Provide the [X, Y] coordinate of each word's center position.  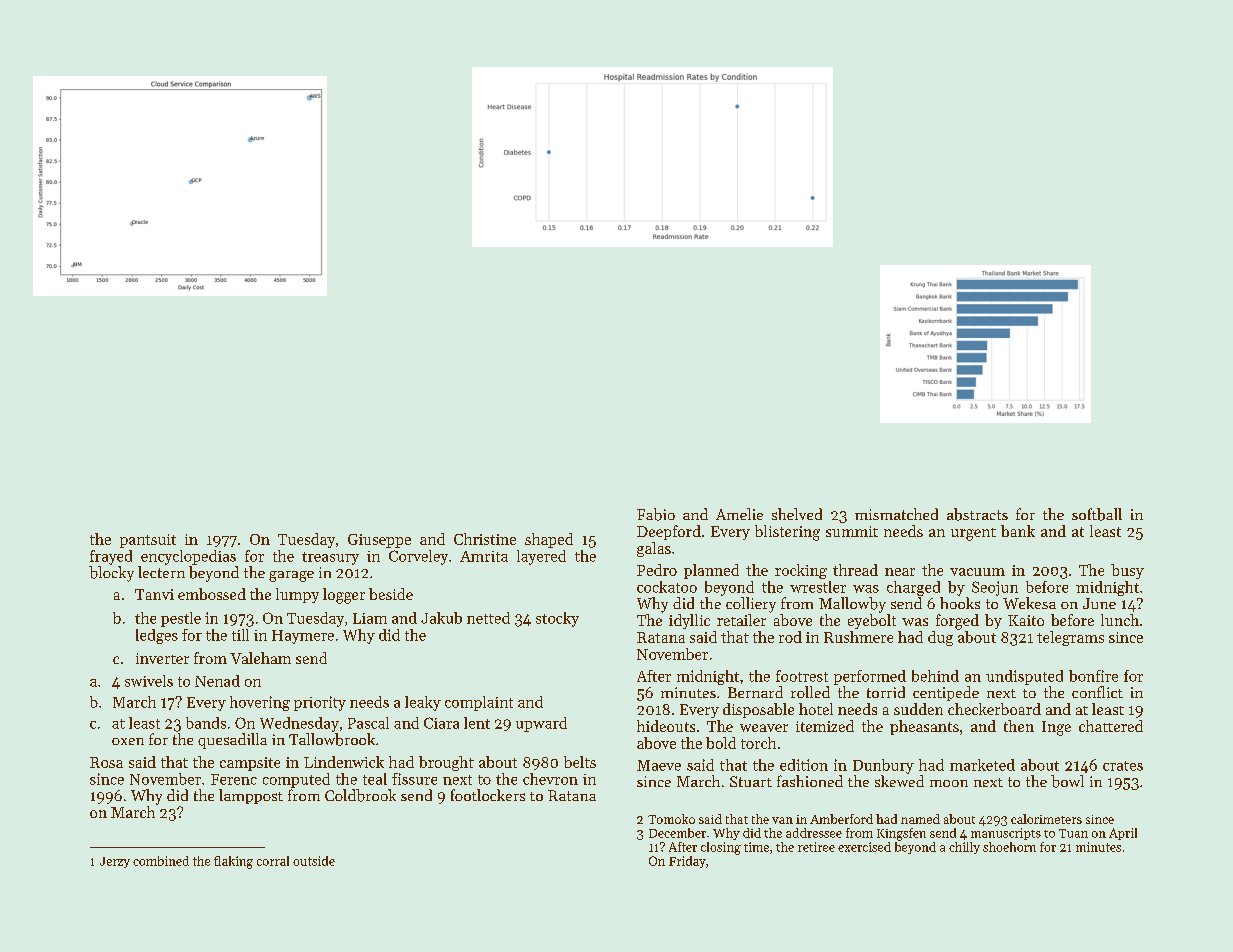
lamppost [251, 796]
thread [855, 570]
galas [654, 549]
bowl [1067, 781]
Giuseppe [379, 541]
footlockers [488, 795]
